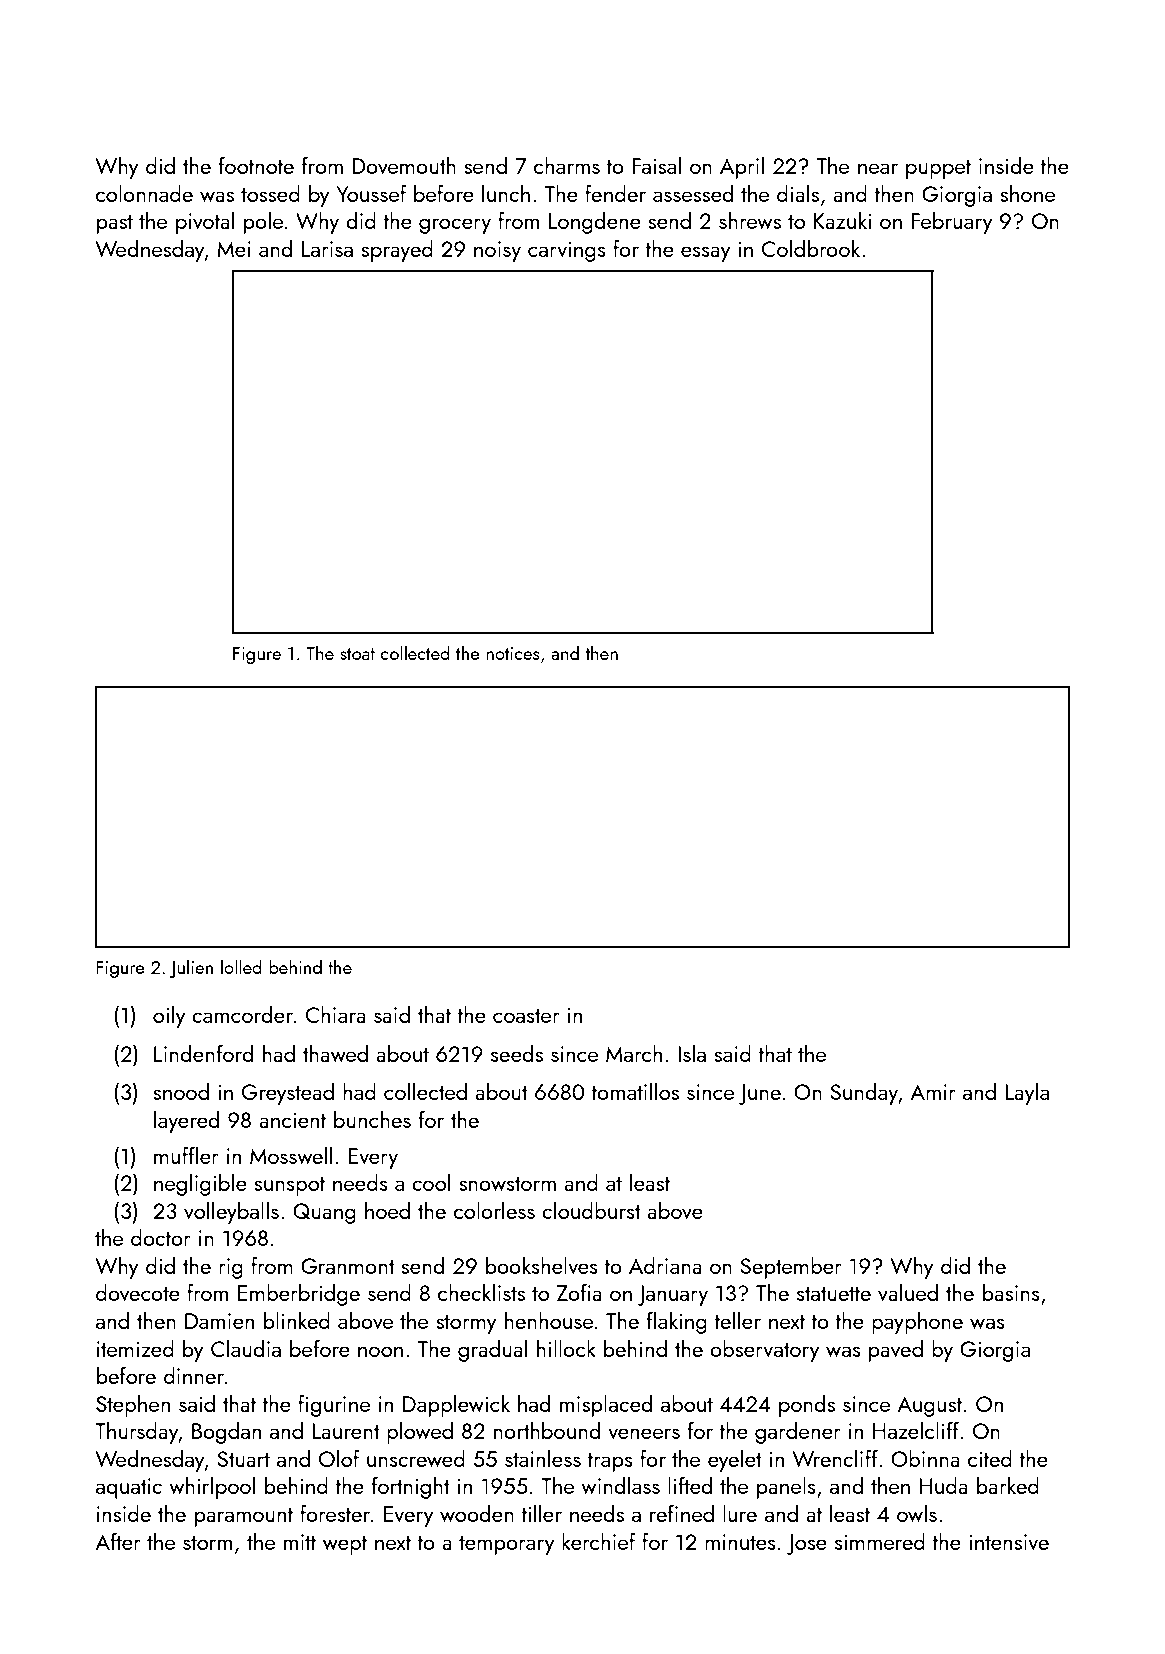 This screenshot has height=1654, width=1165. Describe the element at coordinates (526, 1016) in the screenshot. I see `coaster` at that location.
